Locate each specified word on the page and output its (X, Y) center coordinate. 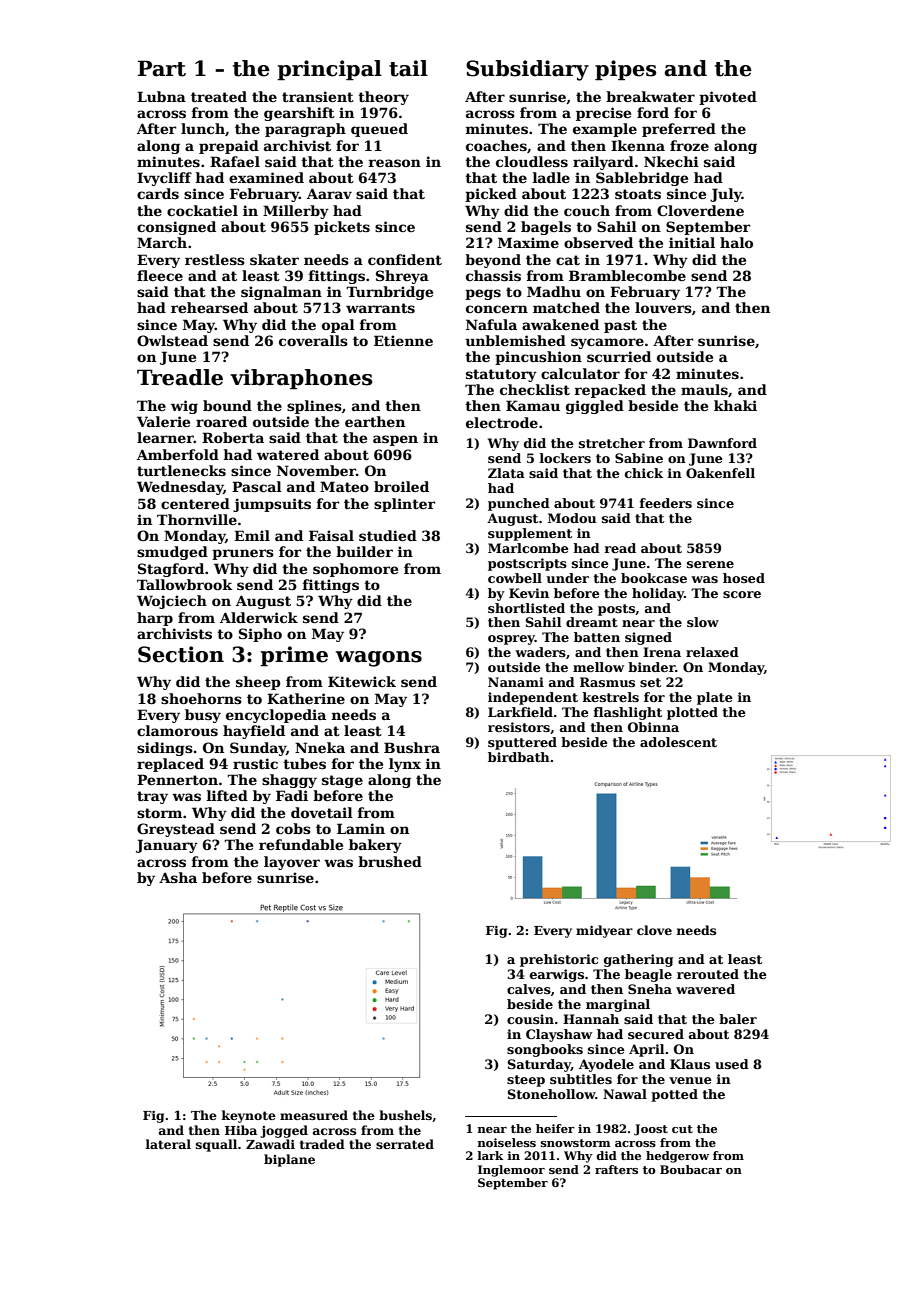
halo (736, 242)
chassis (493, 275)
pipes (625, 70)
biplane (289, 1160)
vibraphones (301, 379)
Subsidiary (527, 70)
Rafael (235, 161)
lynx (405, 765)
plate (715, 698)
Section (181, 654)
